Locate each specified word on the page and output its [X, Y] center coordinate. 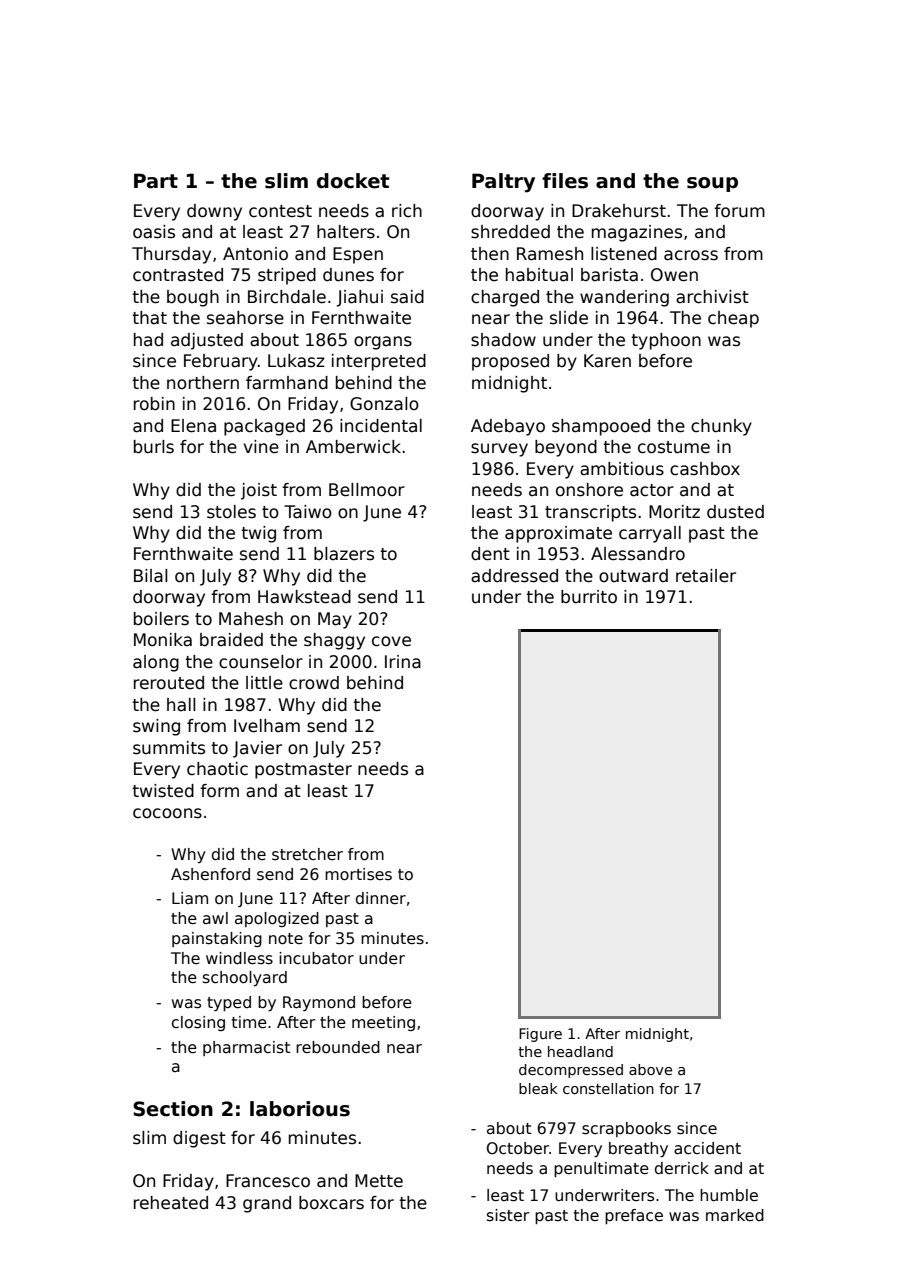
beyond [566, 448]
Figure [540, 1035]
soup [712, 184]
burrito [589, 597]
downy [214, 212]
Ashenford [210, 874]
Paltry [503, 183]
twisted [163, 791]
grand [267, 1204]
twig [258, 534]
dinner [381, 898]
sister [508, 1215]
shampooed [601, 427]
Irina [403, 662]
